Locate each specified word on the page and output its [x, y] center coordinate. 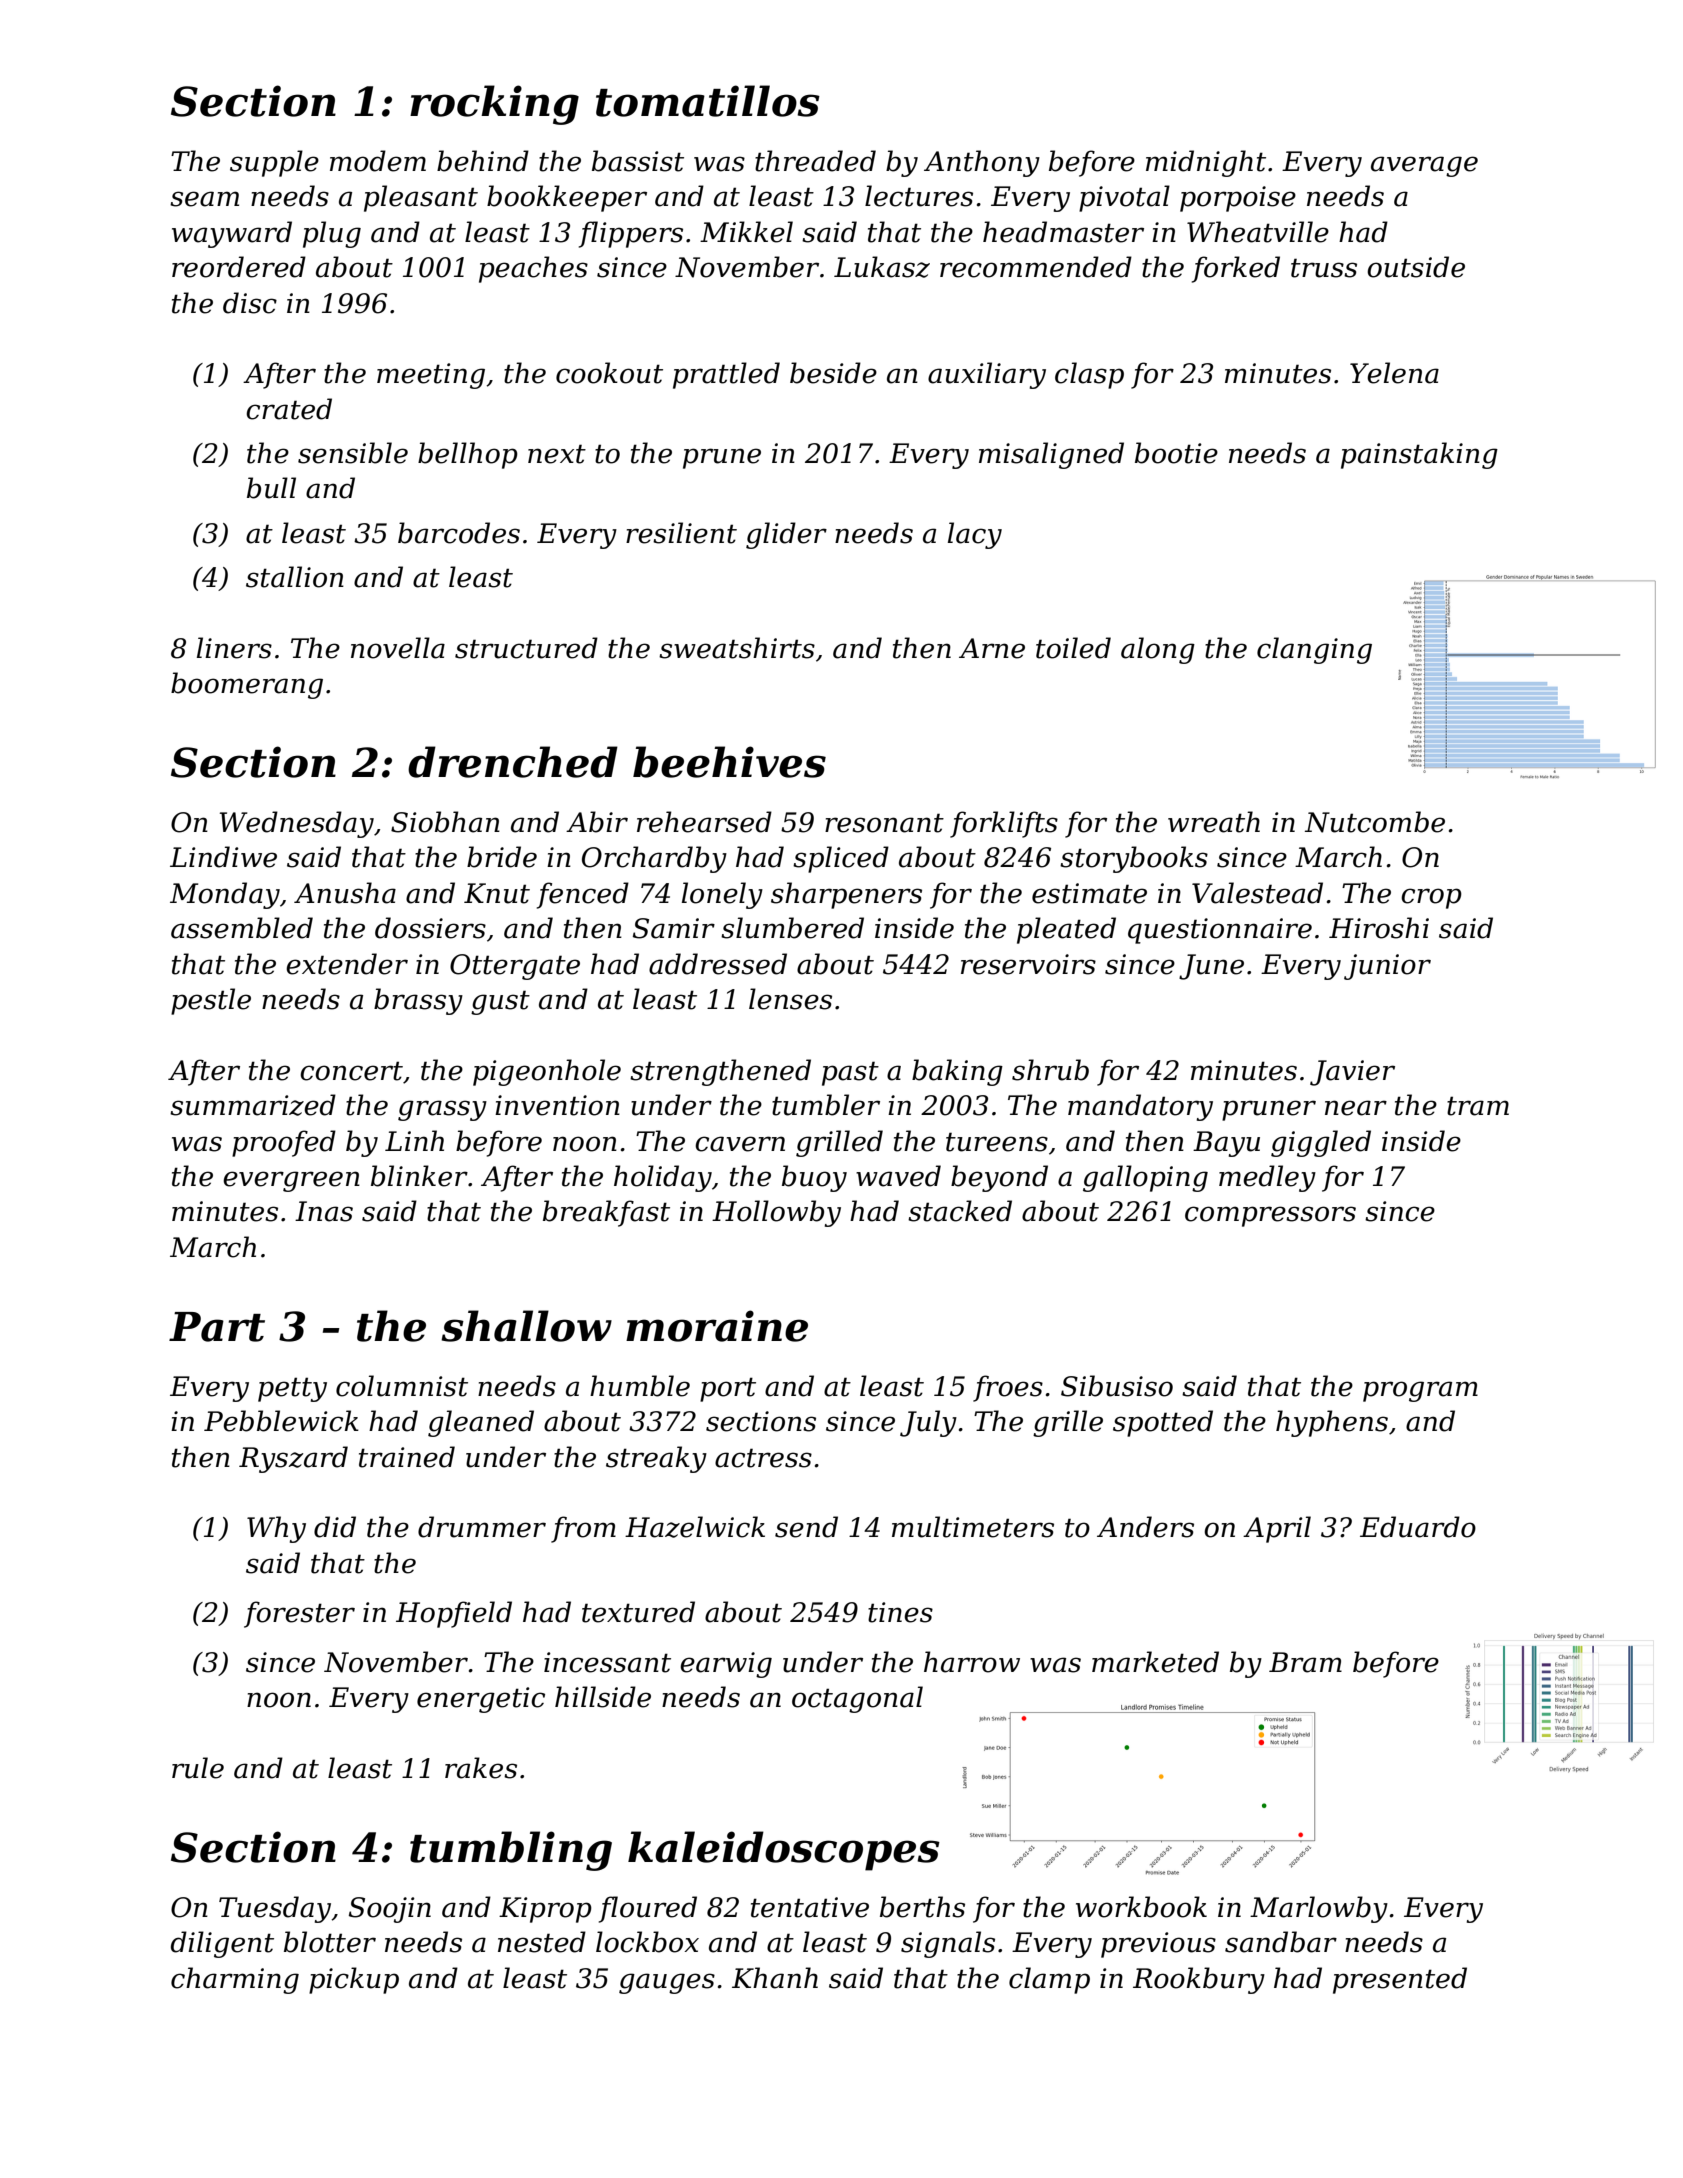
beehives [729, 762]
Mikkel [746, 232]
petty [292, 1389]
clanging [1314, 650]
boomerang [247, 685]
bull [271, 488]
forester [299, 1614]
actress [763, 1458]
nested [542, 1942]
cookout [609, 373]
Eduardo [1418, 1527]
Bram [1305, 1662]
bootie [1176, 453]
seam [204, 199]
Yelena [1394, 373]
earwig [726, 1665]
